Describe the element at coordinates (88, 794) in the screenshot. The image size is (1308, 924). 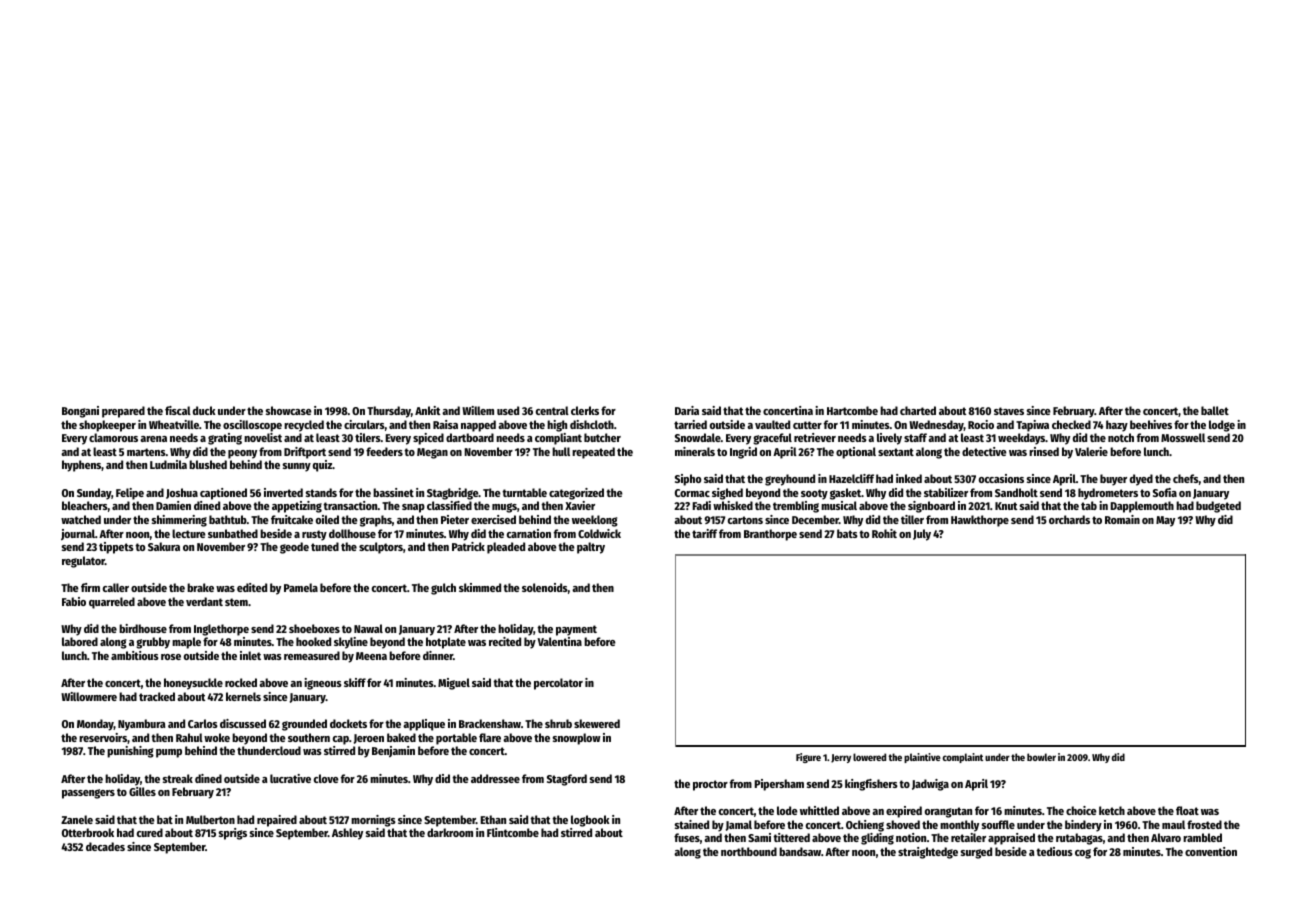
I see `passengers` at that location.
